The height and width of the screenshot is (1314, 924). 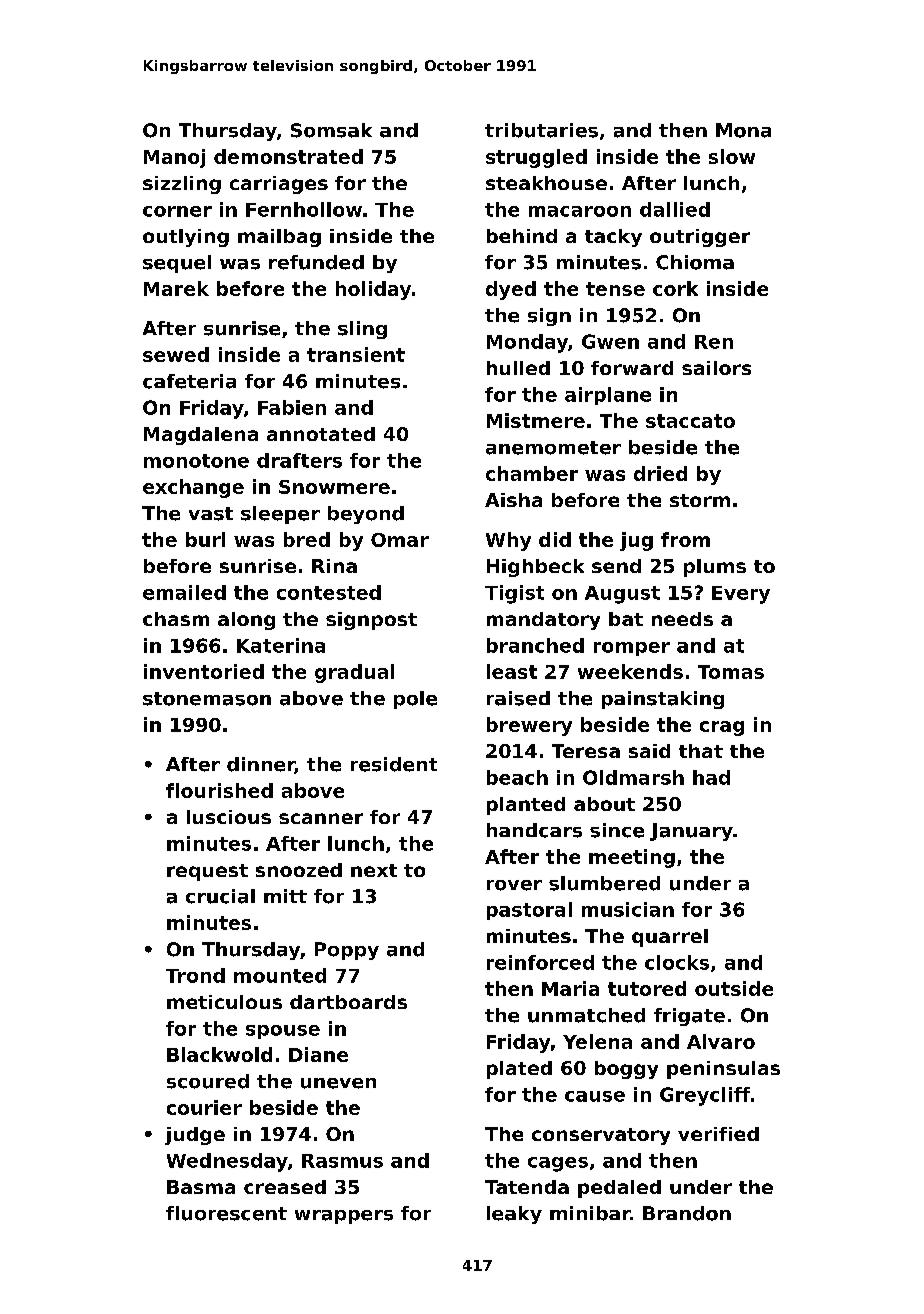 What do you see at coordinates (344, 1217) in the screenshot?
I see `wrappers` at bounding box center [344, 1217].
